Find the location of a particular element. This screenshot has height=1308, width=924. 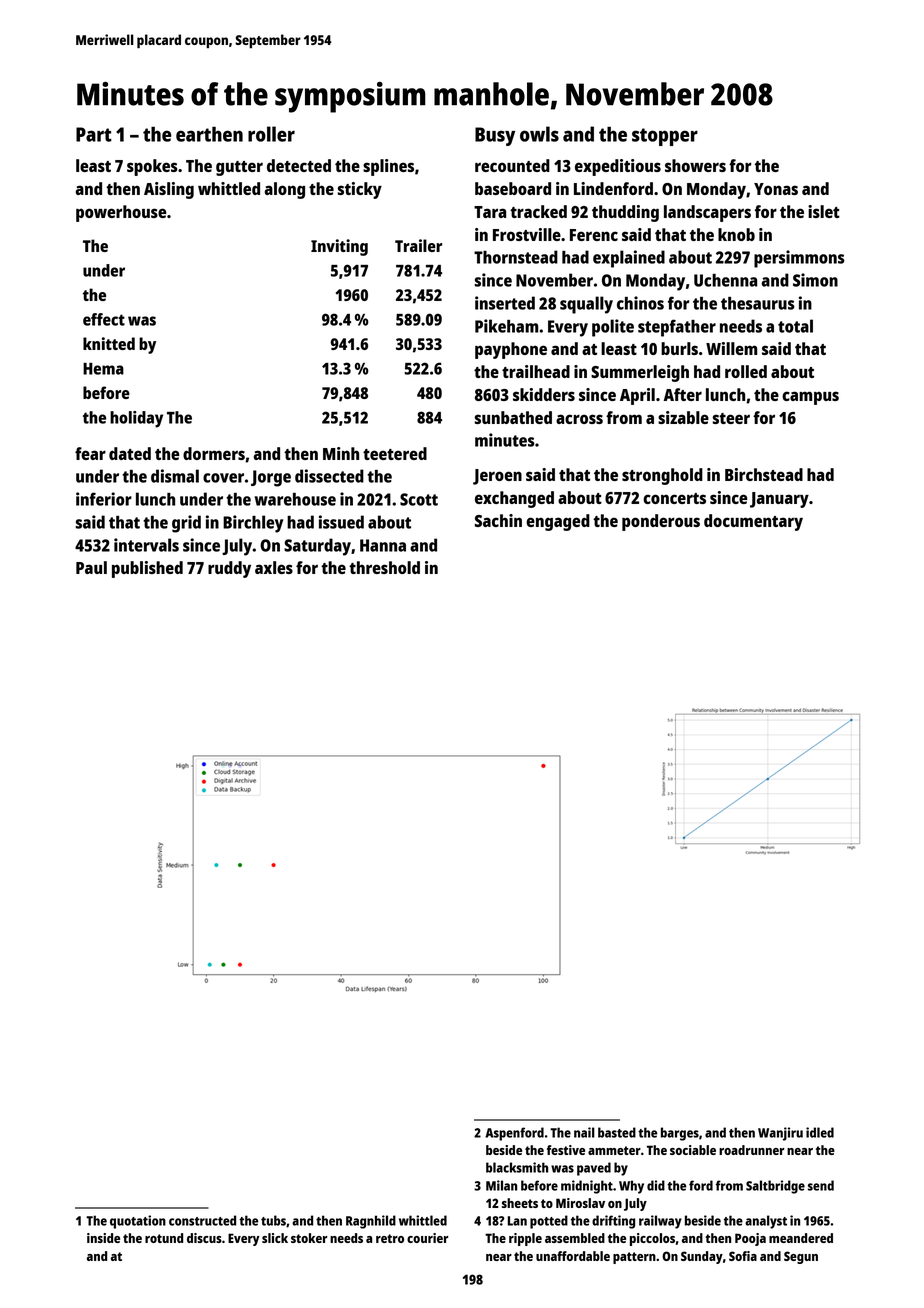

nail is located at coordinates (584, 1132).
